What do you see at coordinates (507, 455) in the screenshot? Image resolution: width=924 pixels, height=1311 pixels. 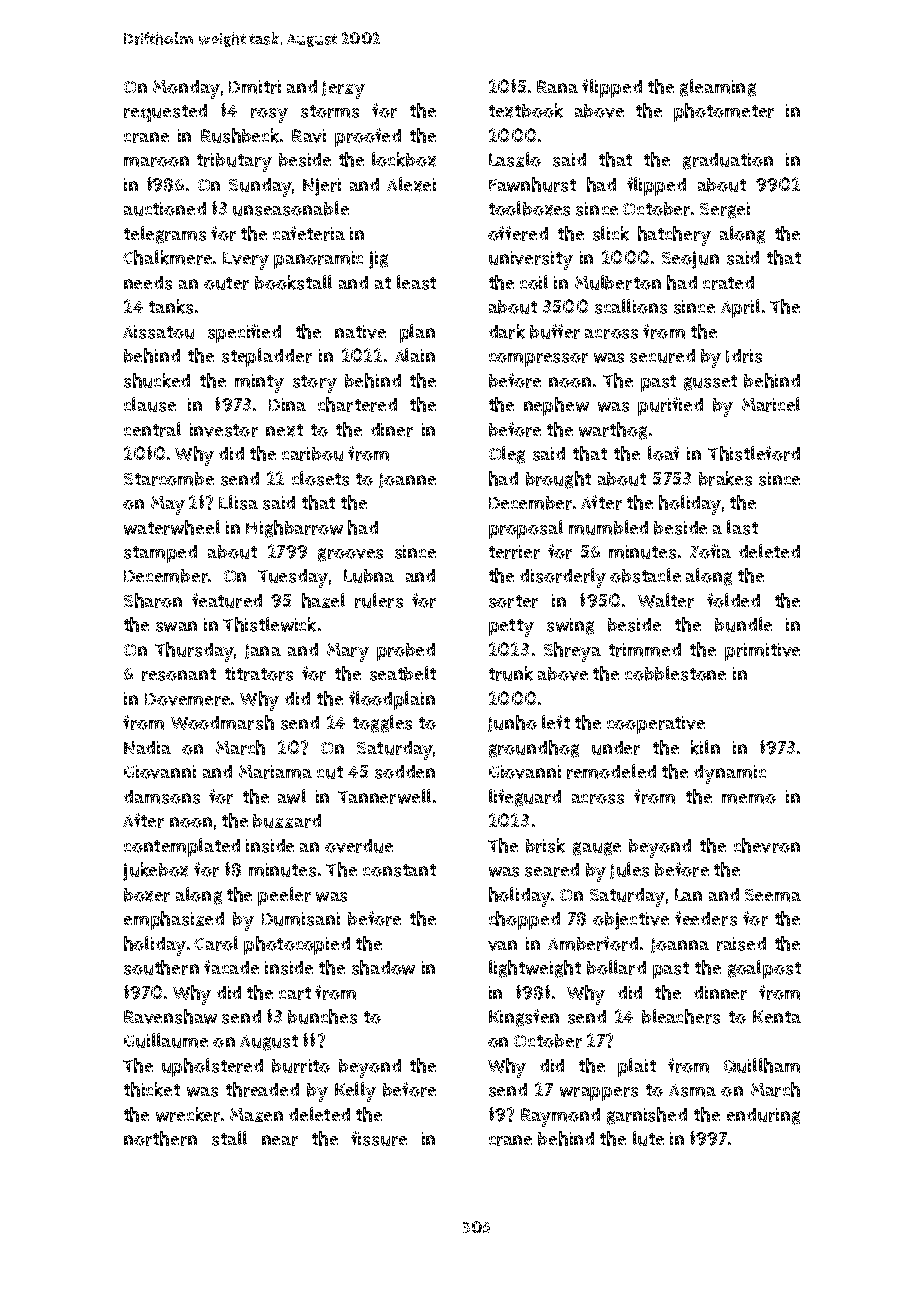 I see `Oleg` at bounding box center [507, 455].
